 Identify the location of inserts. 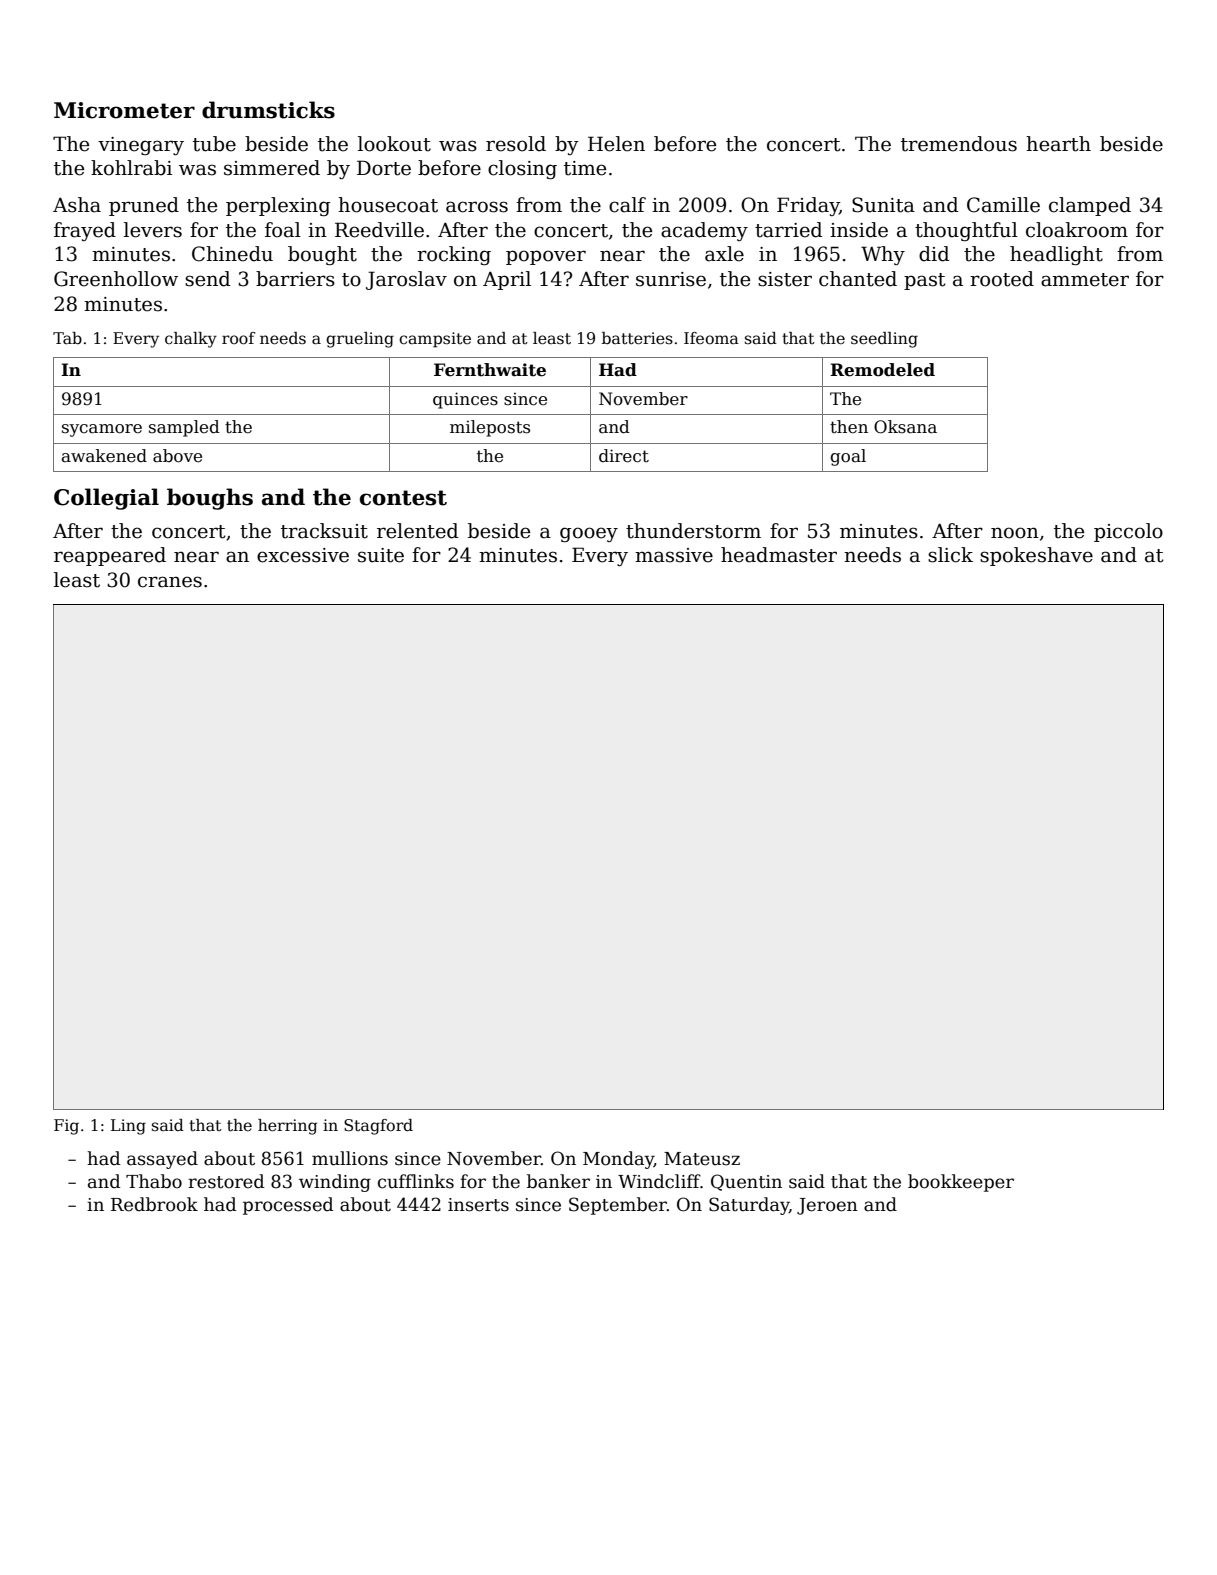
(478, 1205).
